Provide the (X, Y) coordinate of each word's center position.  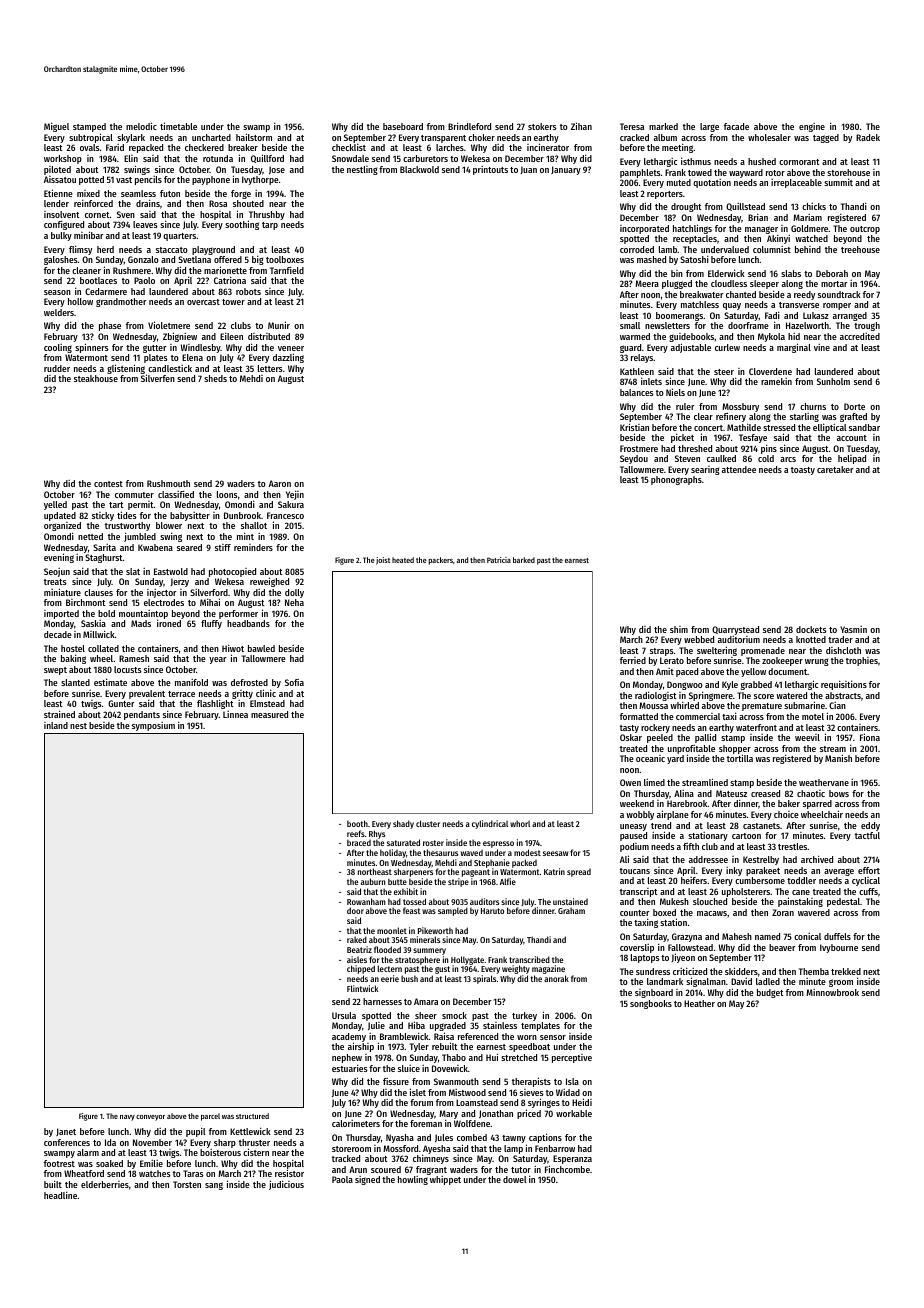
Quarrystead (735, 630)
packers (441, 561)
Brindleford (469, 126)
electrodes (164, 602)
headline (60, 1195)
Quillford (267, 158)
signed (367, 1180)
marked (663, 126)
